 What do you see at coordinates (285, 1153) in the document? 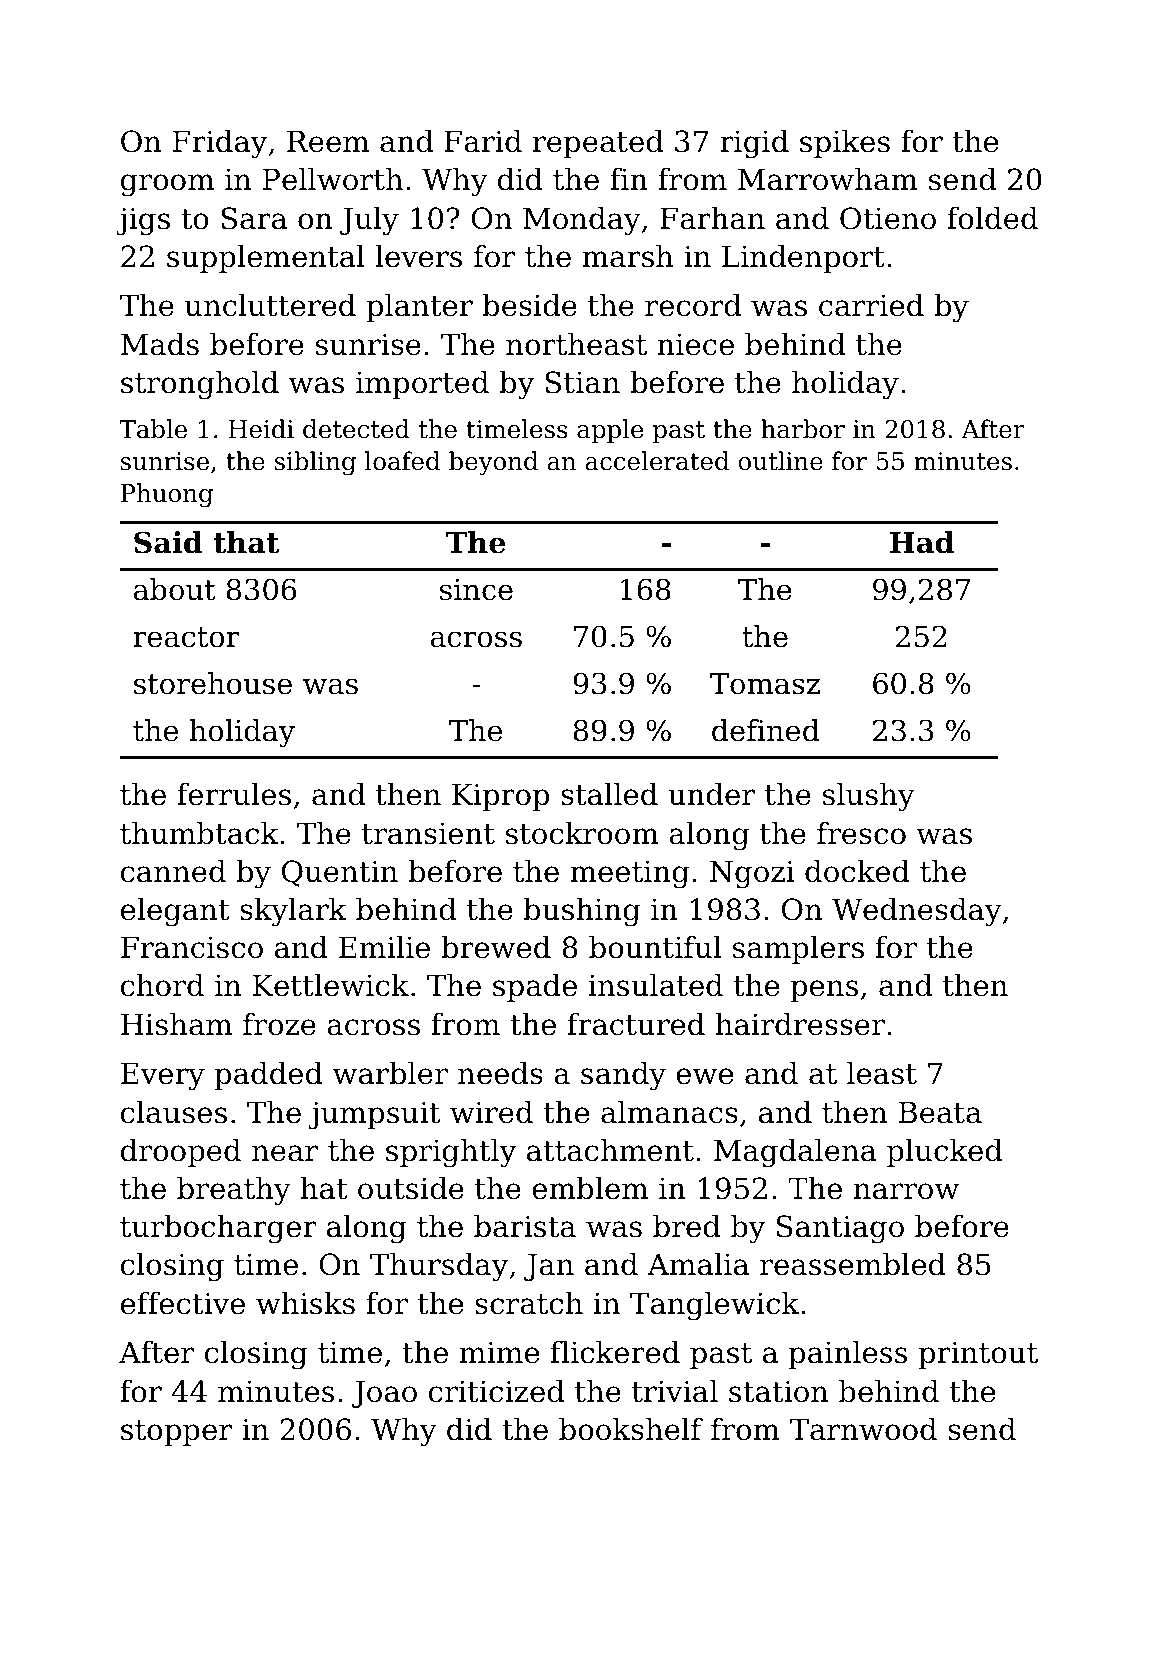
I see `near` at bounding box center [285, 1153].
